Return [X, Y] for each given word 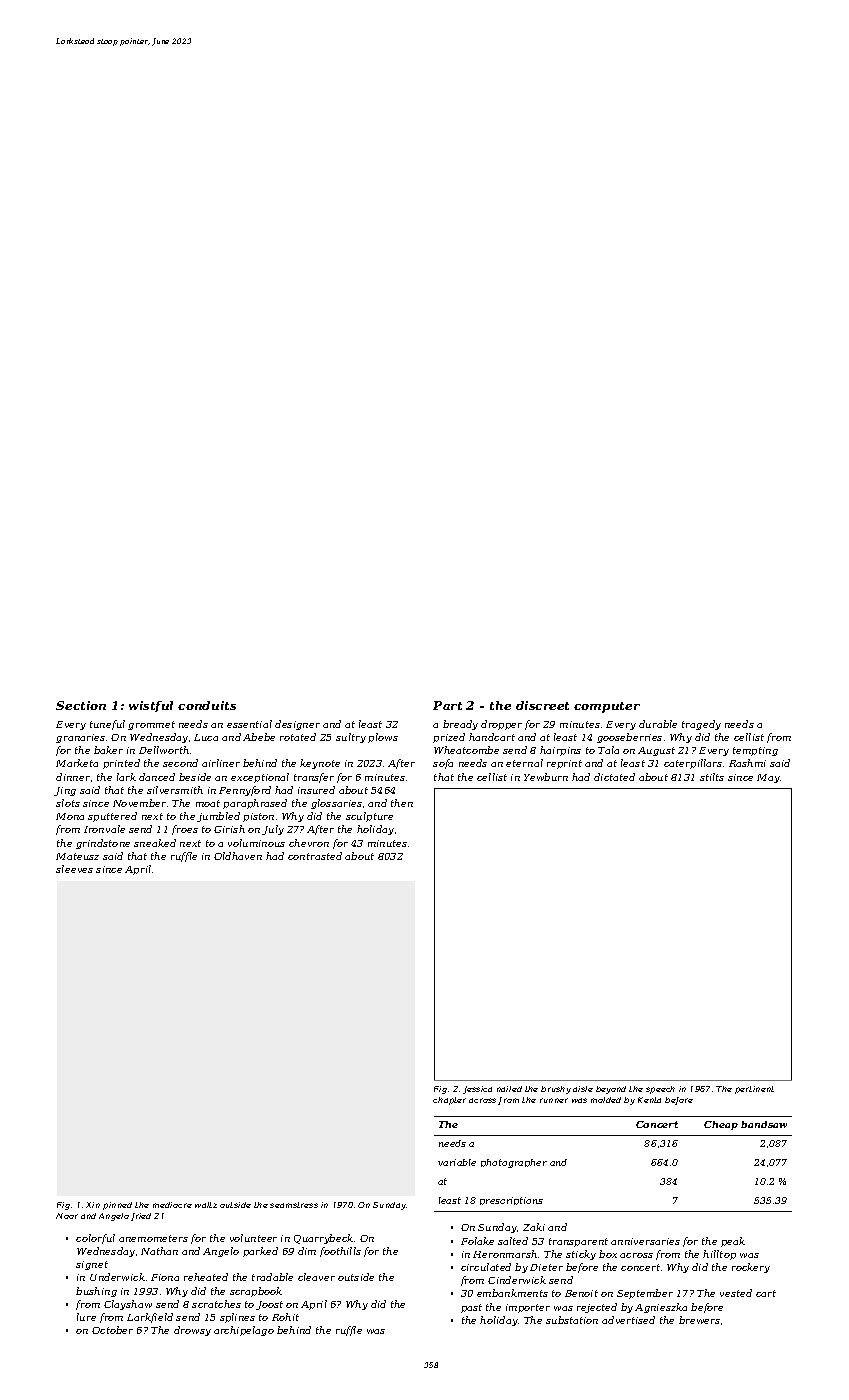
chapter [449, 1101]
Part [447, 705]
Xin [93, 1205]
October [112, 1330]
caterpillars [693, 764]
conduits [207, 705]
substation [572, 1320]
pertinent [754, 1090]
